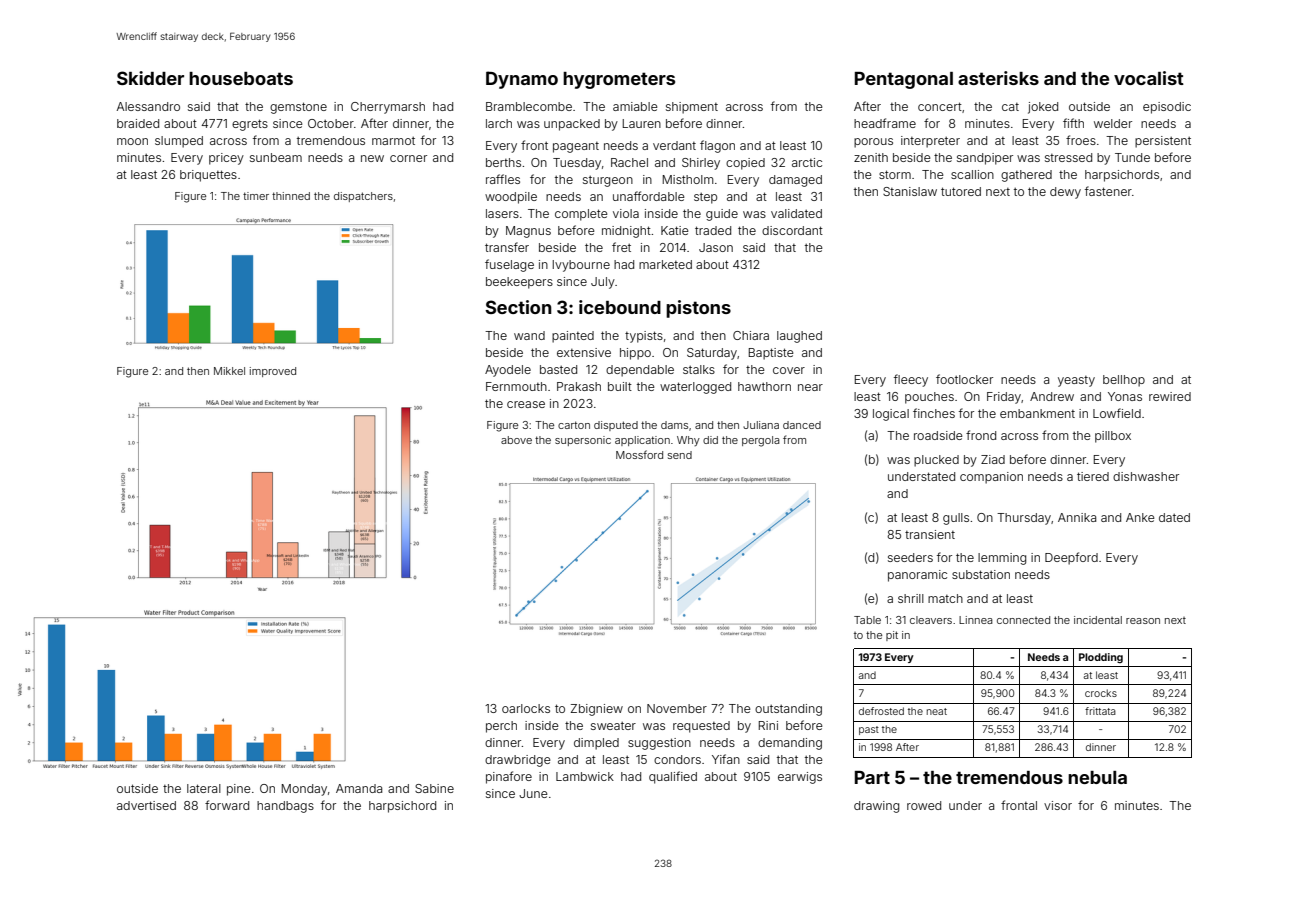 This screenshot has height=924, width=1308. What do you see at coordinates (799, 337) in the screenshot?
I see `laughed` at bounding box center [799, 337].
